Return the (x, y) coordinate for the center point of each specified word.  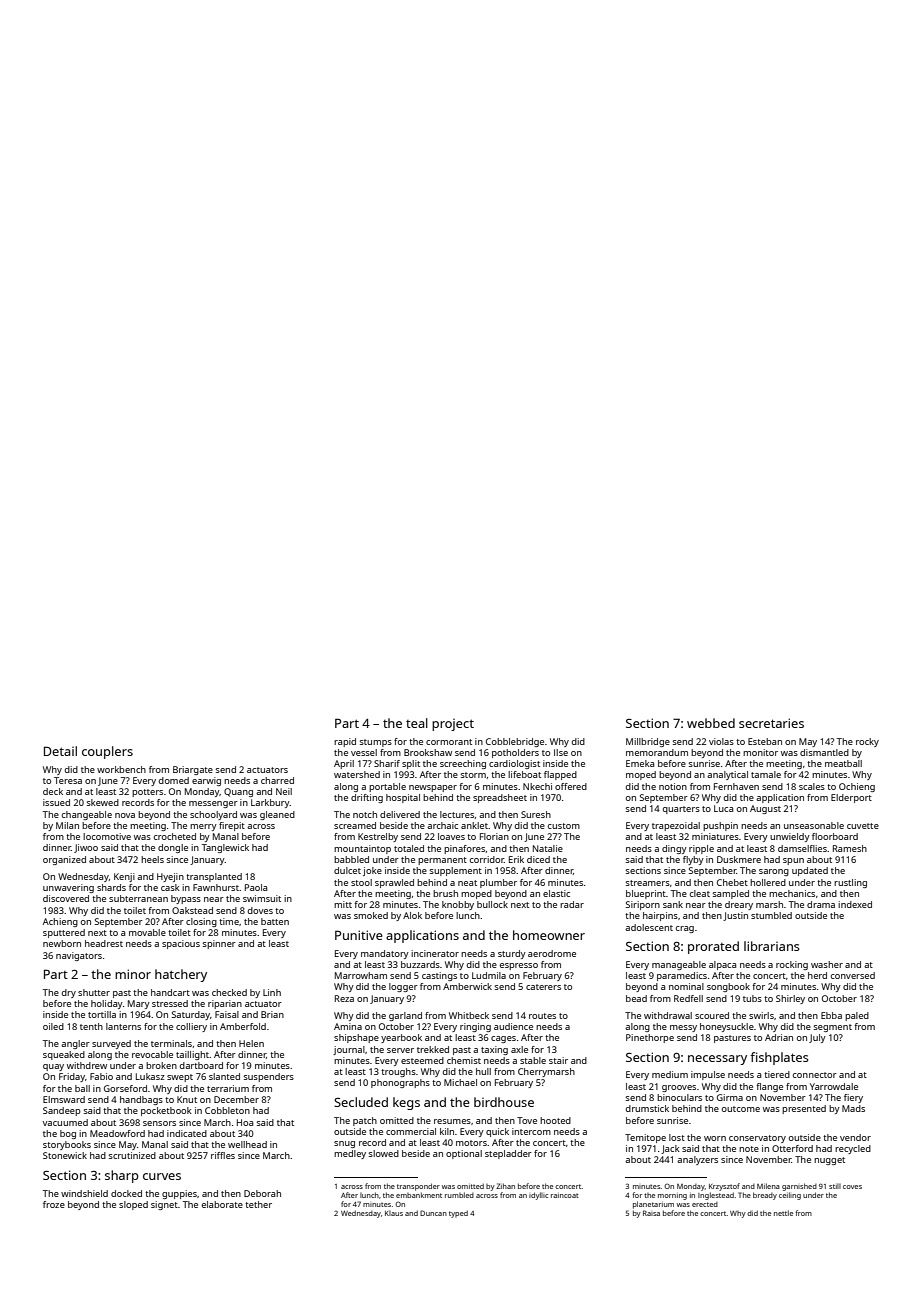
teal (417, 723)
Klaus (394, 1213)
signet (164, 1205)
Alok (412, 915)
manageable (679, 965)
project (453, 725)
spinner (219, 944)
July (817, 1038)
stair (558, 1060)
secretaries (771, 723)
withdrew (87, 1065)
